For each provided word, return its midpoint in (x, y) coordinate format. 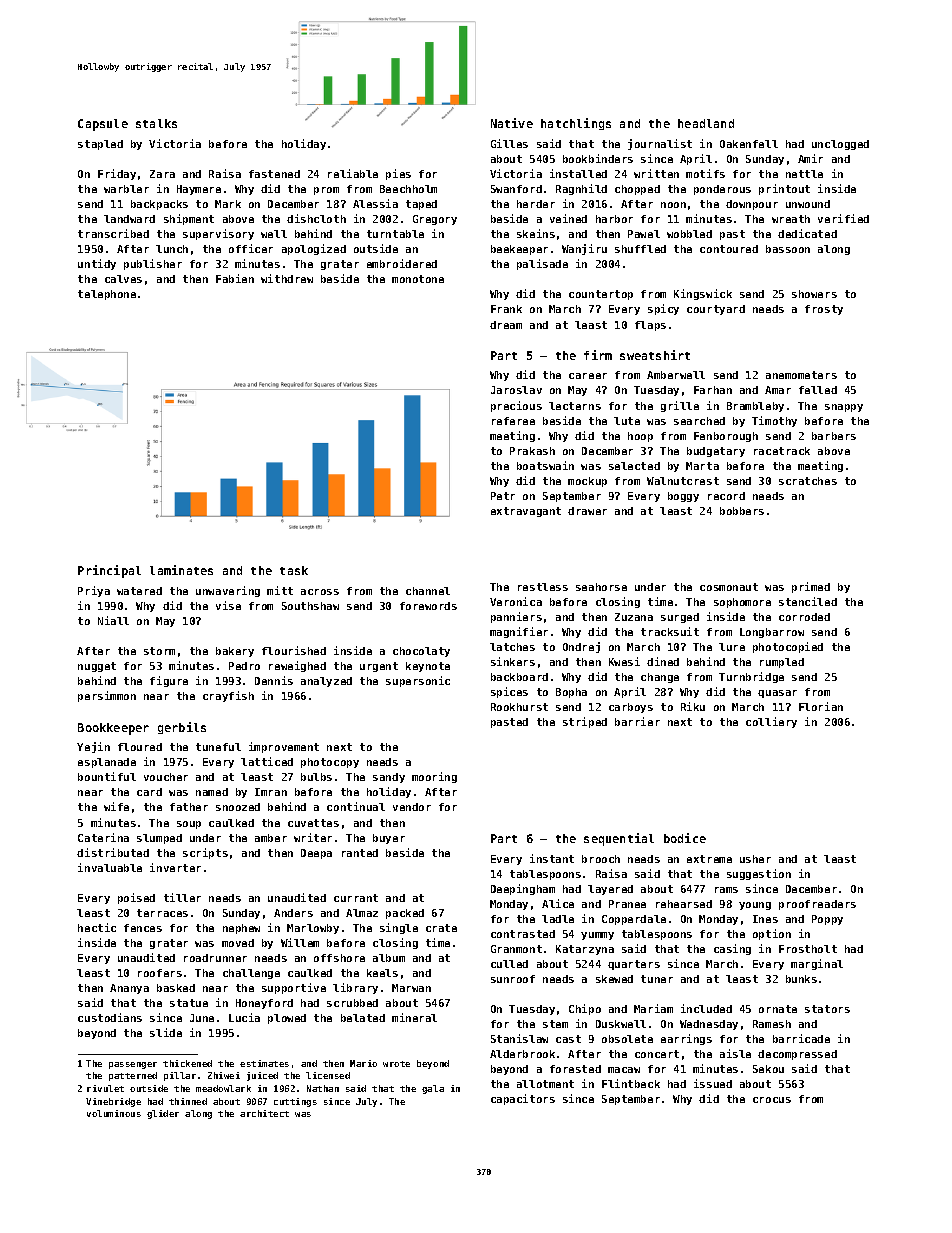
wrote (396, 1064)
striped (585, 722)
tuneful (218, 747)
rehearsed (684, 904)
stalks (156, 123)
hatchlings (576, 124)
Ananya (129, 989)
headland (706, 123)
